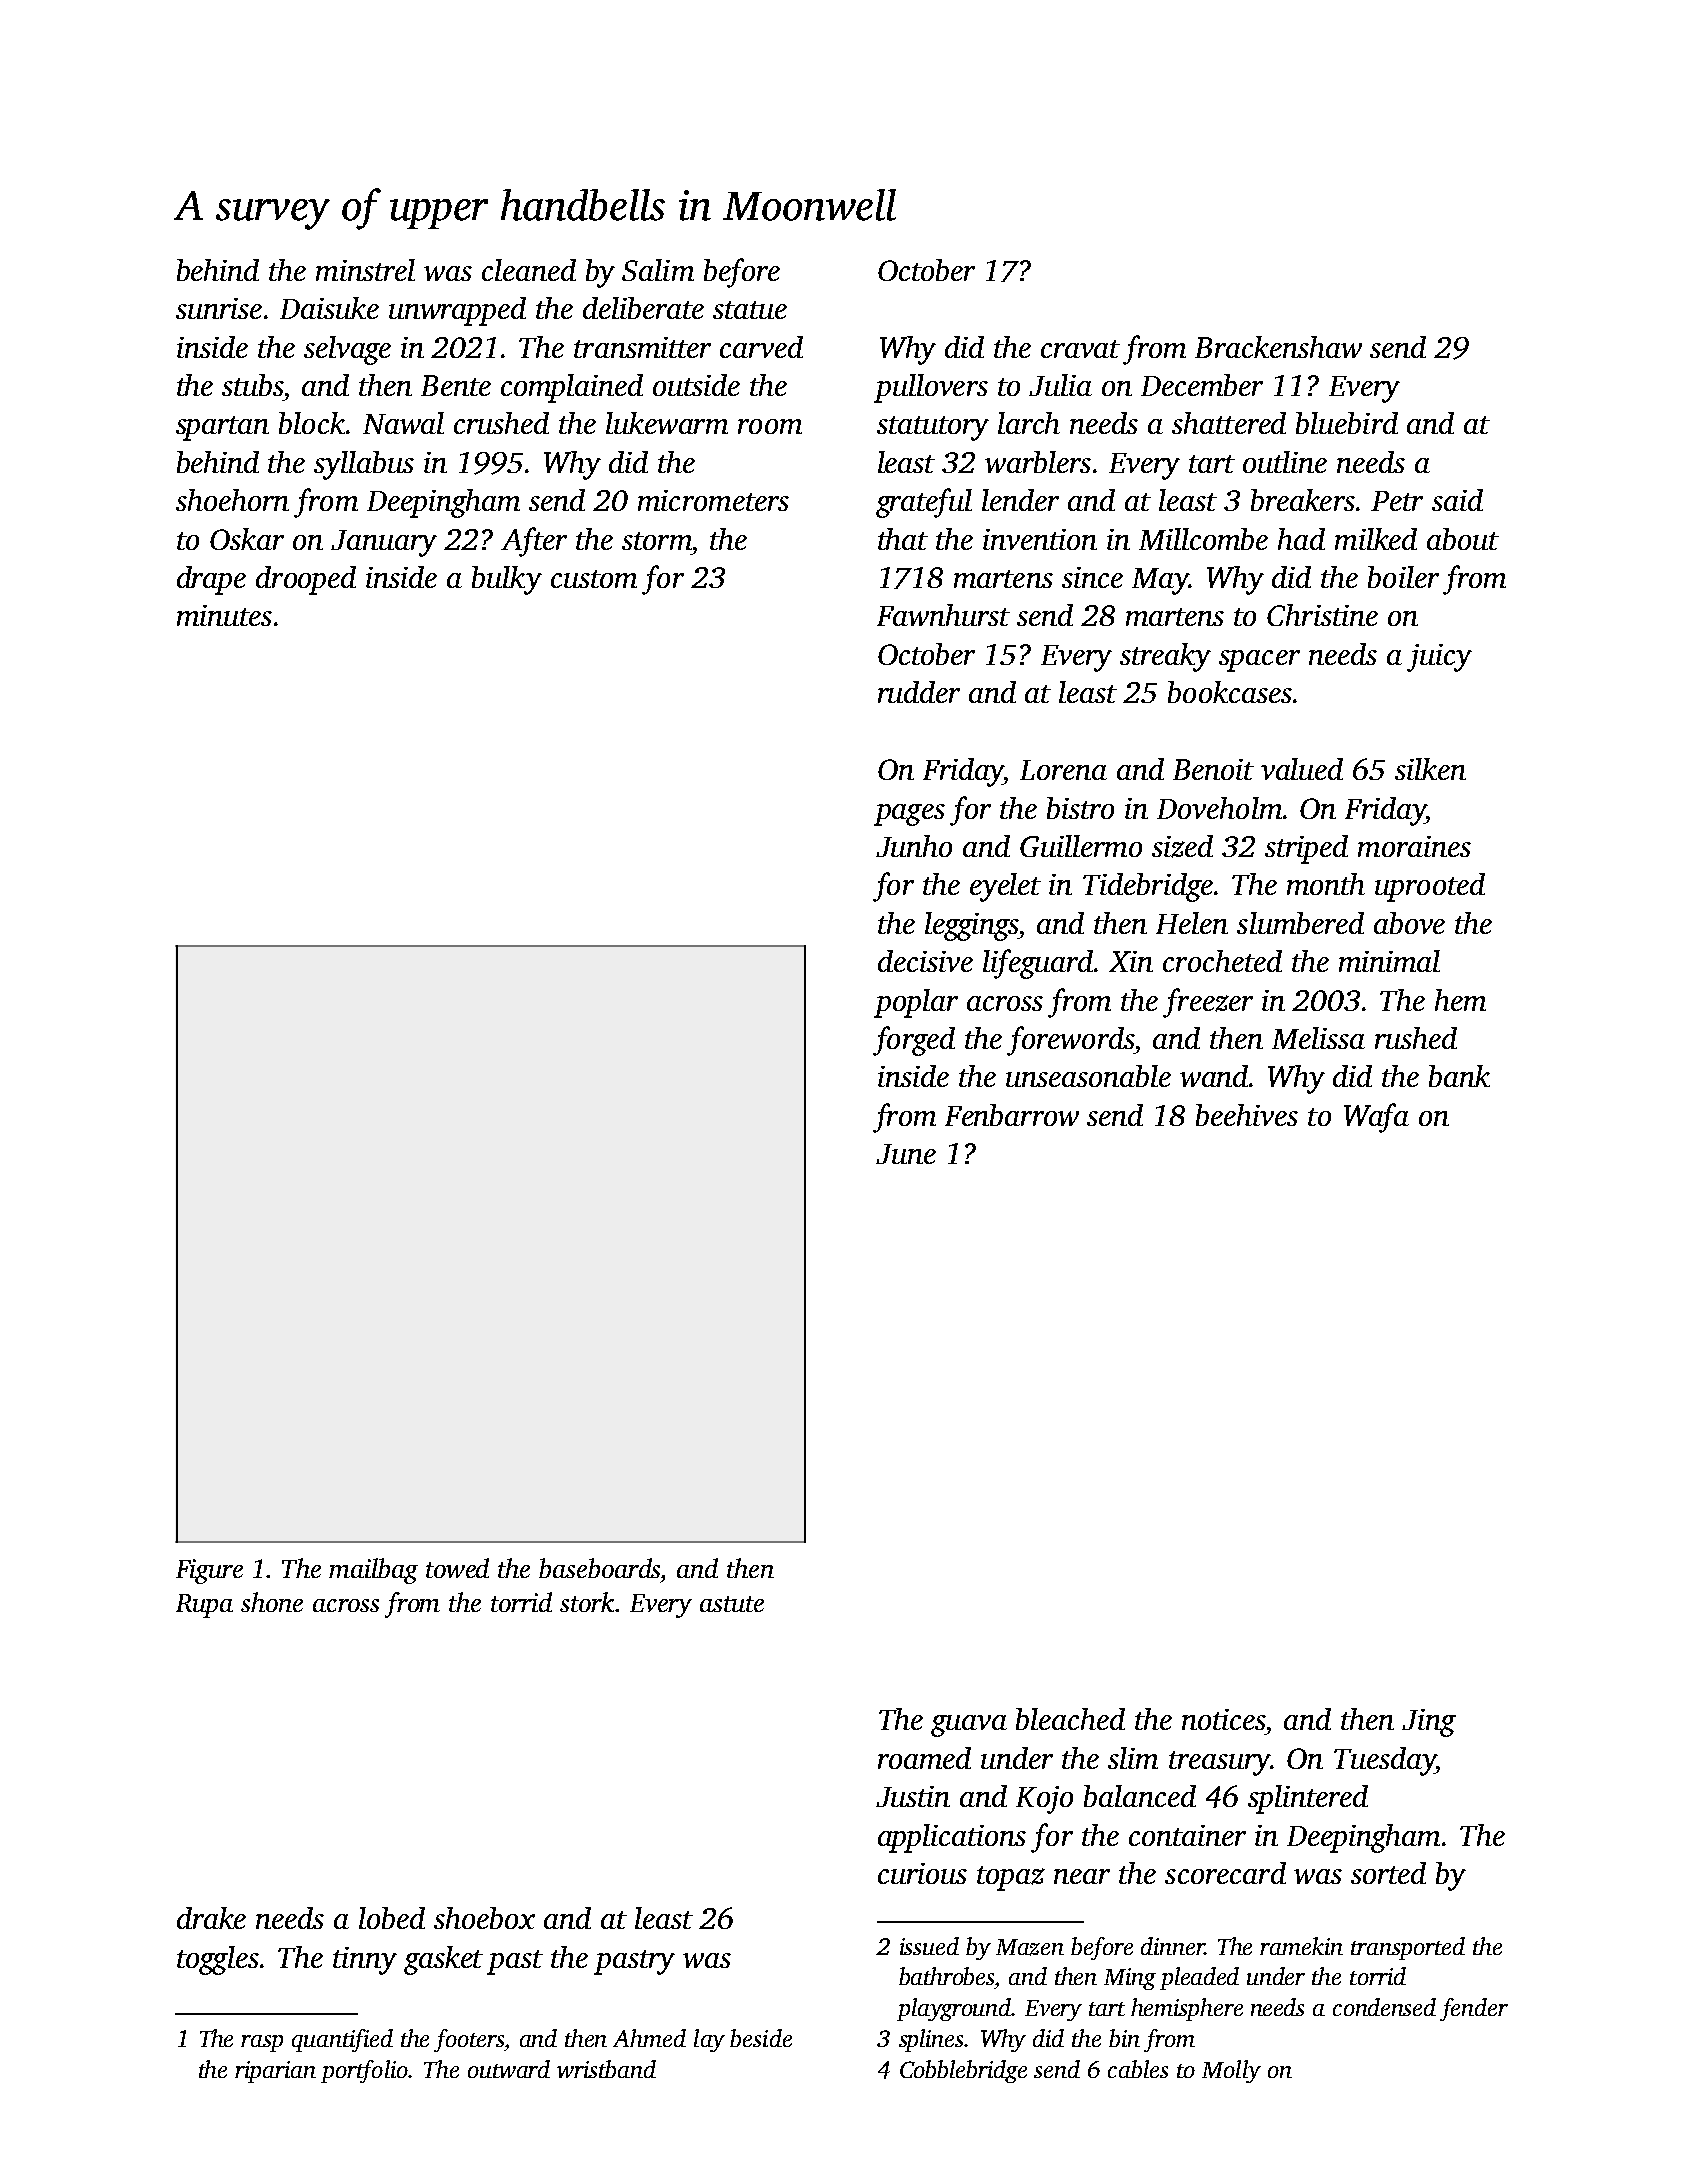 The width and height of the image is (1683, 2178). Describe the element at coordinates (1278, 347) in the image. I see `Brackenshaw` at that location.
